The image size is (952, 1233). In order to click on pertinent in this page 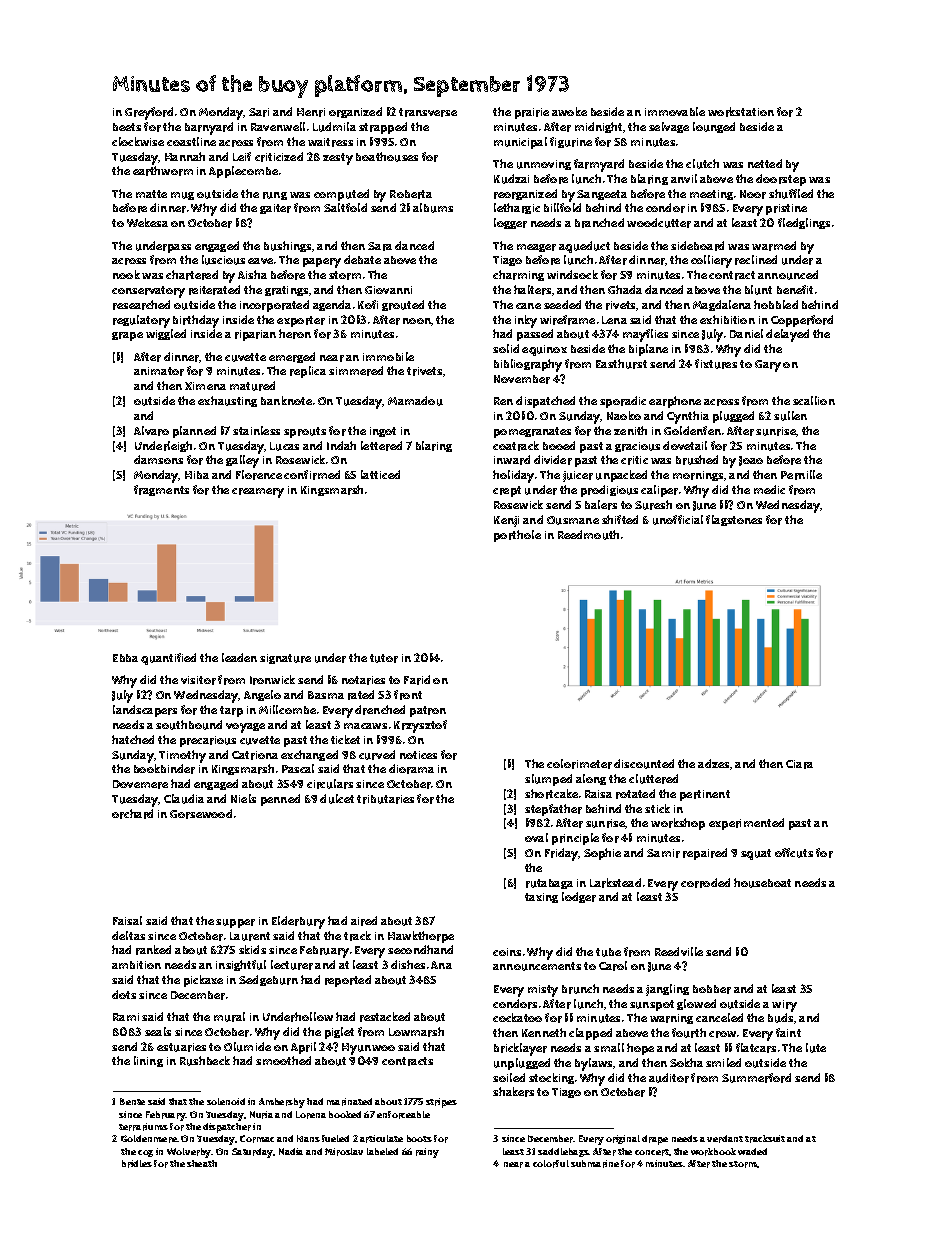, I will do `click(705, 795)`.
